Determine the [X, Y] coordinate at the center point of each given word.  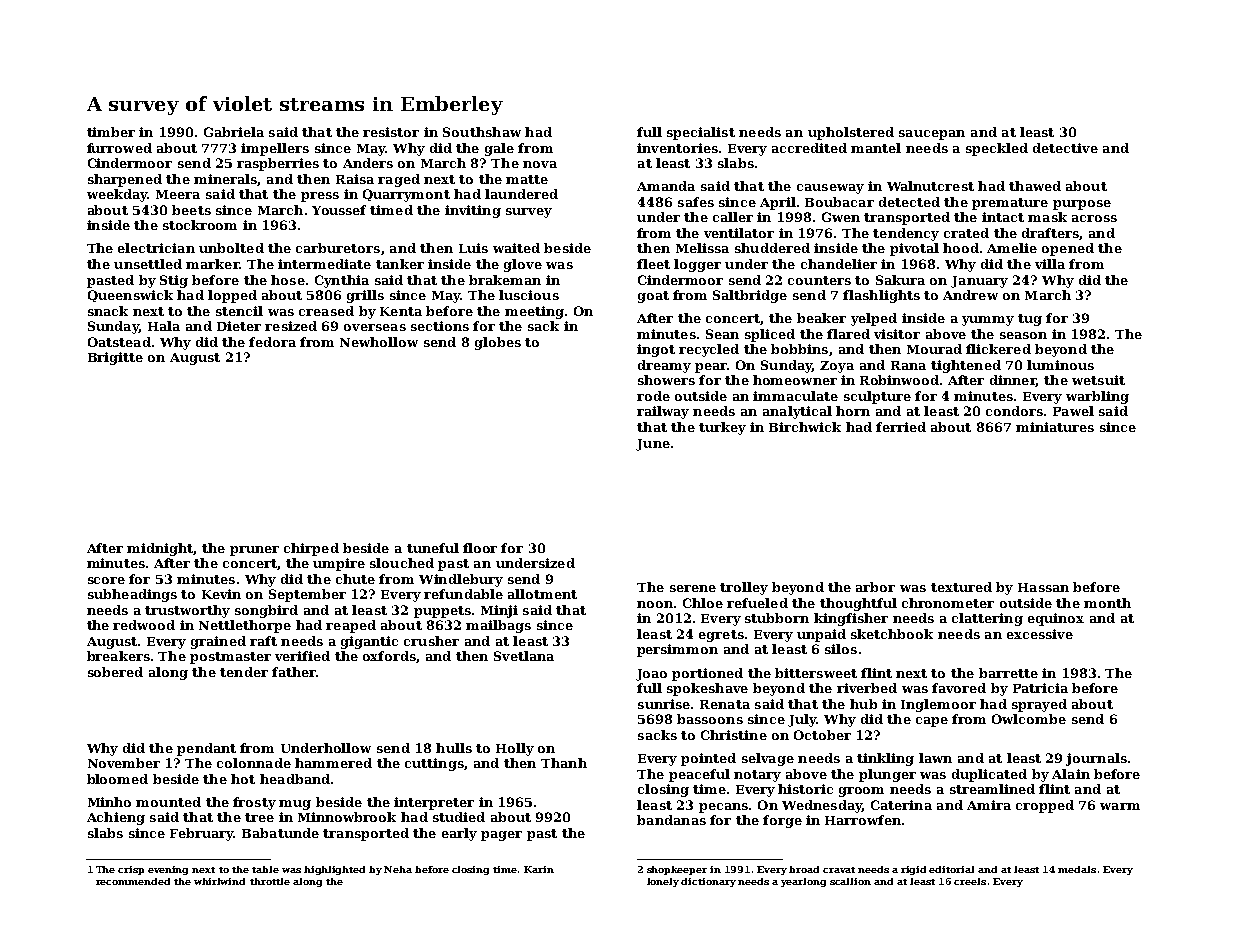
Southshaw [482, 132]
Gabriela [234, 132]
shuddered [772, 248]
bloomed [117, 779]
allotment [542, 594]
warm [1120, 806]
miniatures [1055, 427]
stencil [239, 311]
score [106, 580]
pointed [708, 759]
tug [1030, 320]
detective [1065, 148]
